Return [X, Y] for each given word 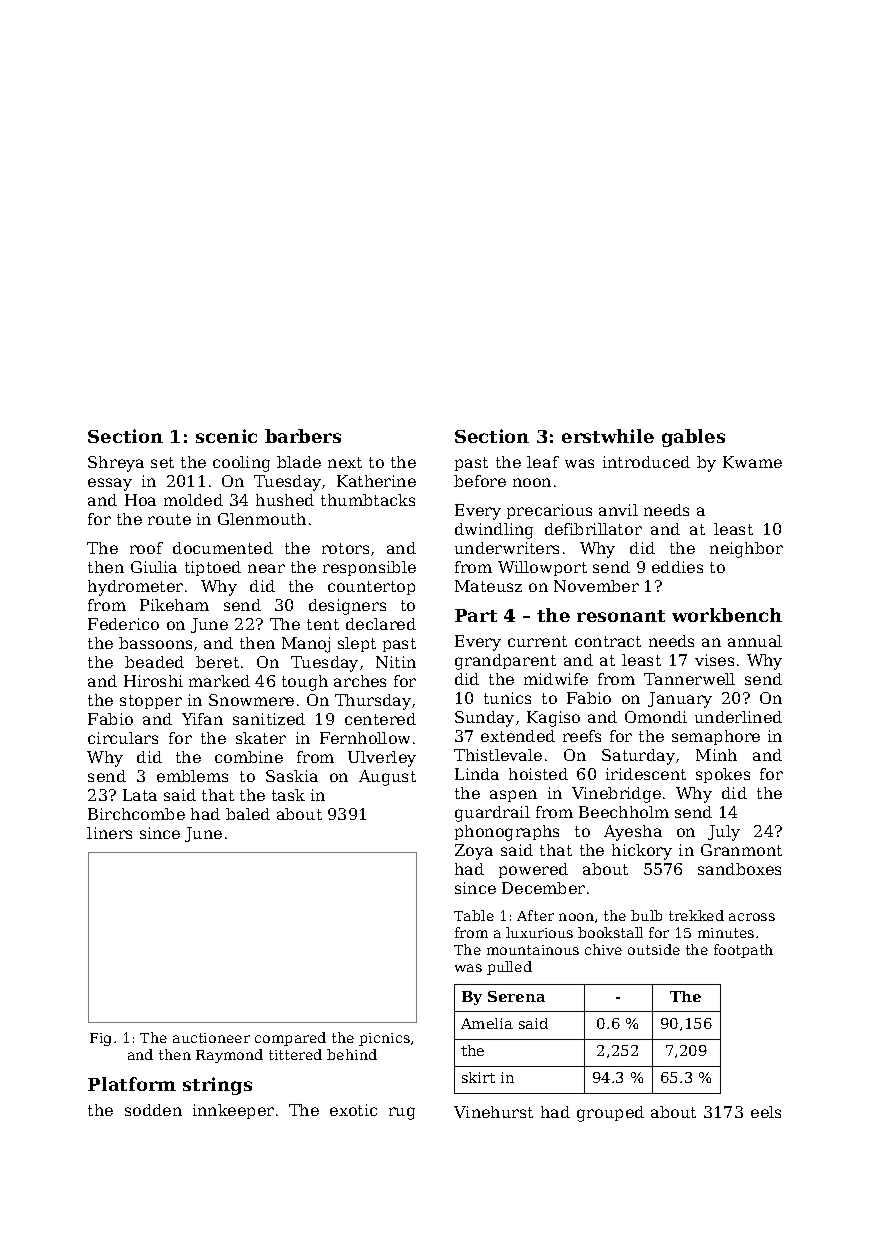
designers [347, 607]
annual [755, 641]
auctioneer [211, 1038]
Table [474, 915]
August [387, 778]
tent [323, 624]
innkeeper [233, 1111]
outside [654, 949]
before [480, 481]
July [724, 833]
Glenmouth [262, 519]
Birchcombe [136, 814]
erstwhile [608, 436]
